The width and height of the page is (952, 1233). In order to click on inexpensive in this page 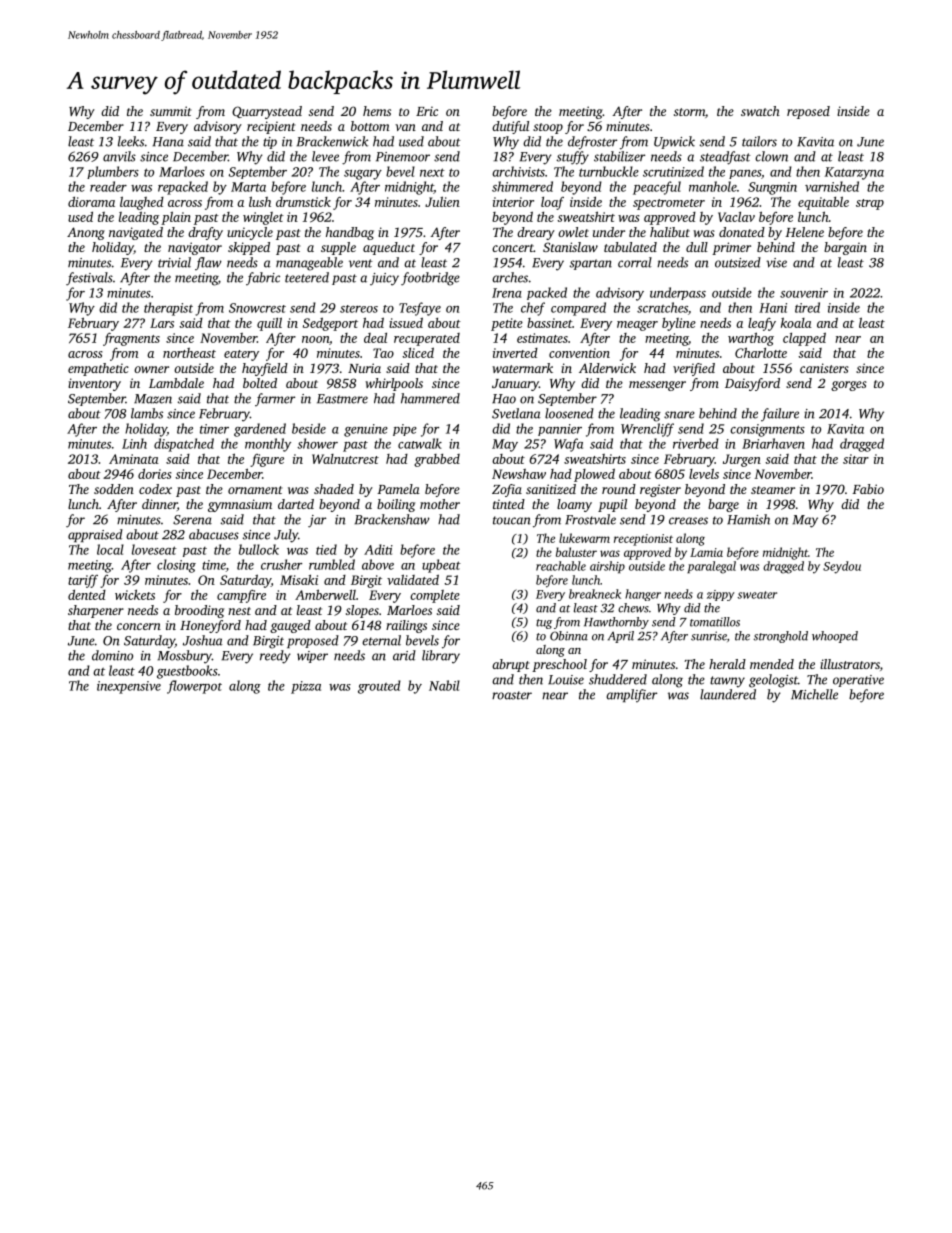, I will do `click(129, 687)`.
